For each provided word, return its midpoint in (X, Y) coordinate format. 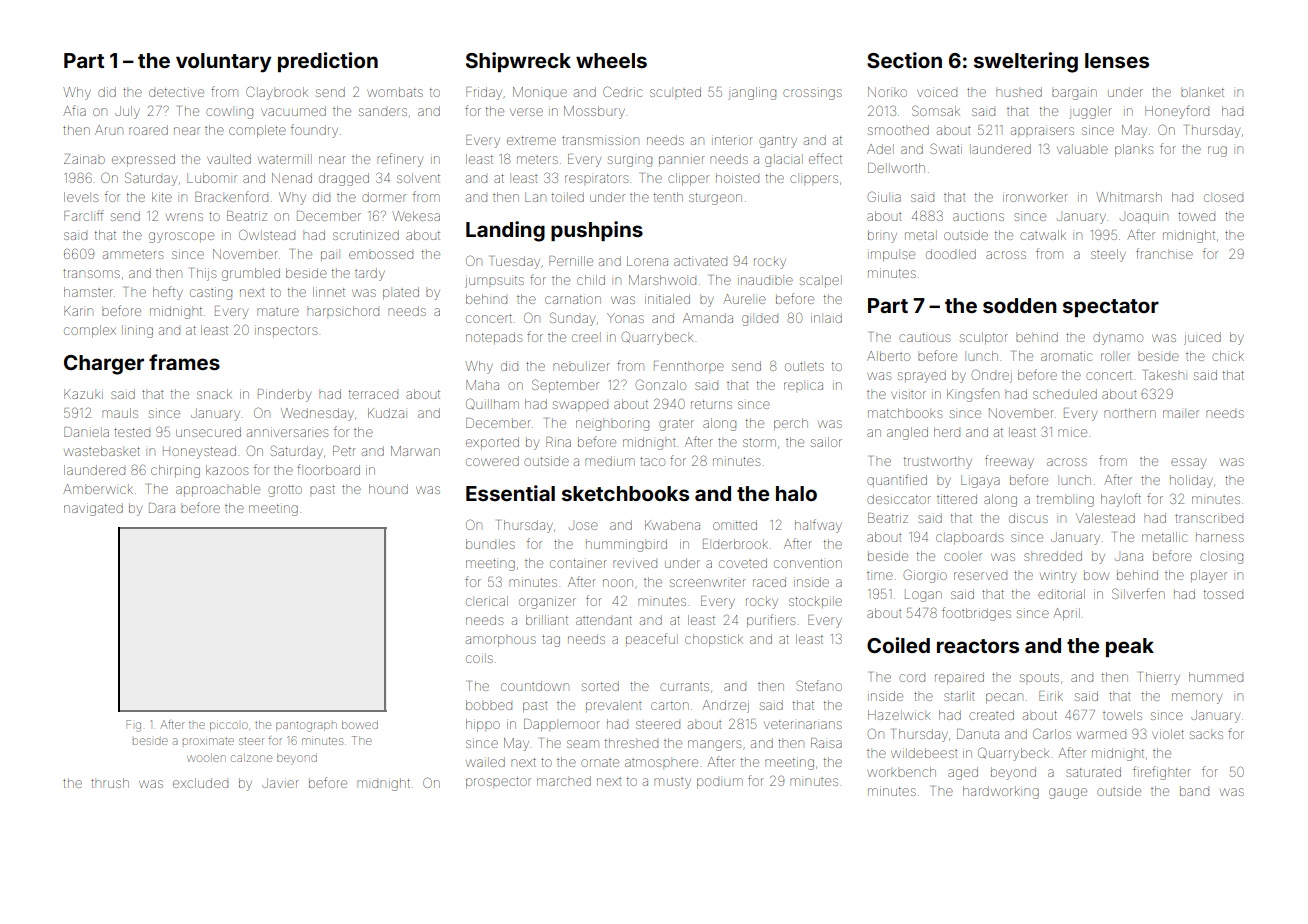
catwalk (1043, 235)
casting (211, 293)
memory (1197, 698)
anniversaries (287, 433)
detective (176, 92)
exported (492, 442)
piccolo (229, 726)
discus (1028, 518)
